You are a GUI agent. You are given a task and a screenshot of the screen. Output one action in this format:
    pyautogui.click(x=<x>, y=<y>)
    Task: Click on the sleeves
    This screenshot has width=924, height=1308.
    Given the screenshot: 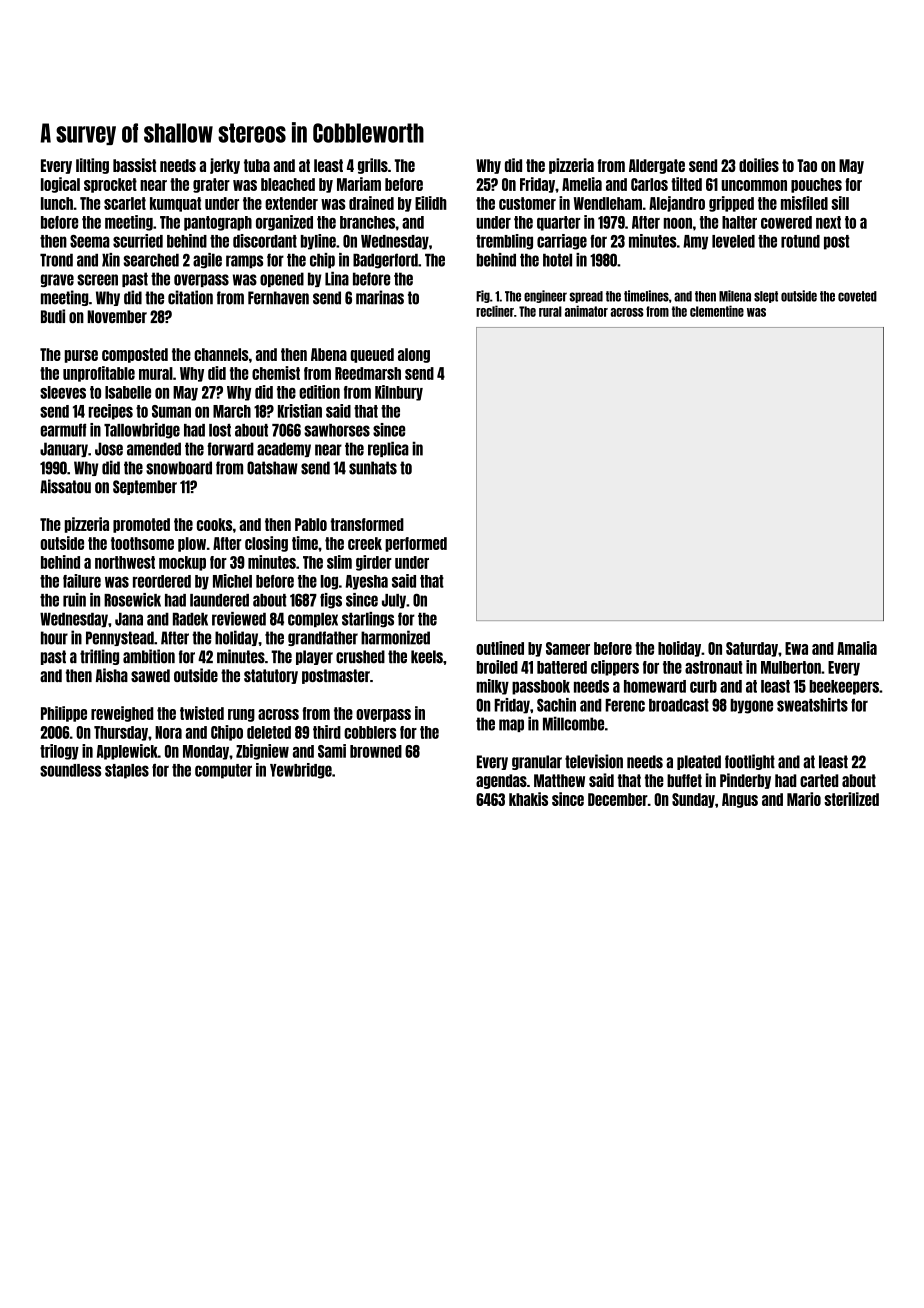 What is the action you would take?
    pyautogui.click(x=63, y=392)
